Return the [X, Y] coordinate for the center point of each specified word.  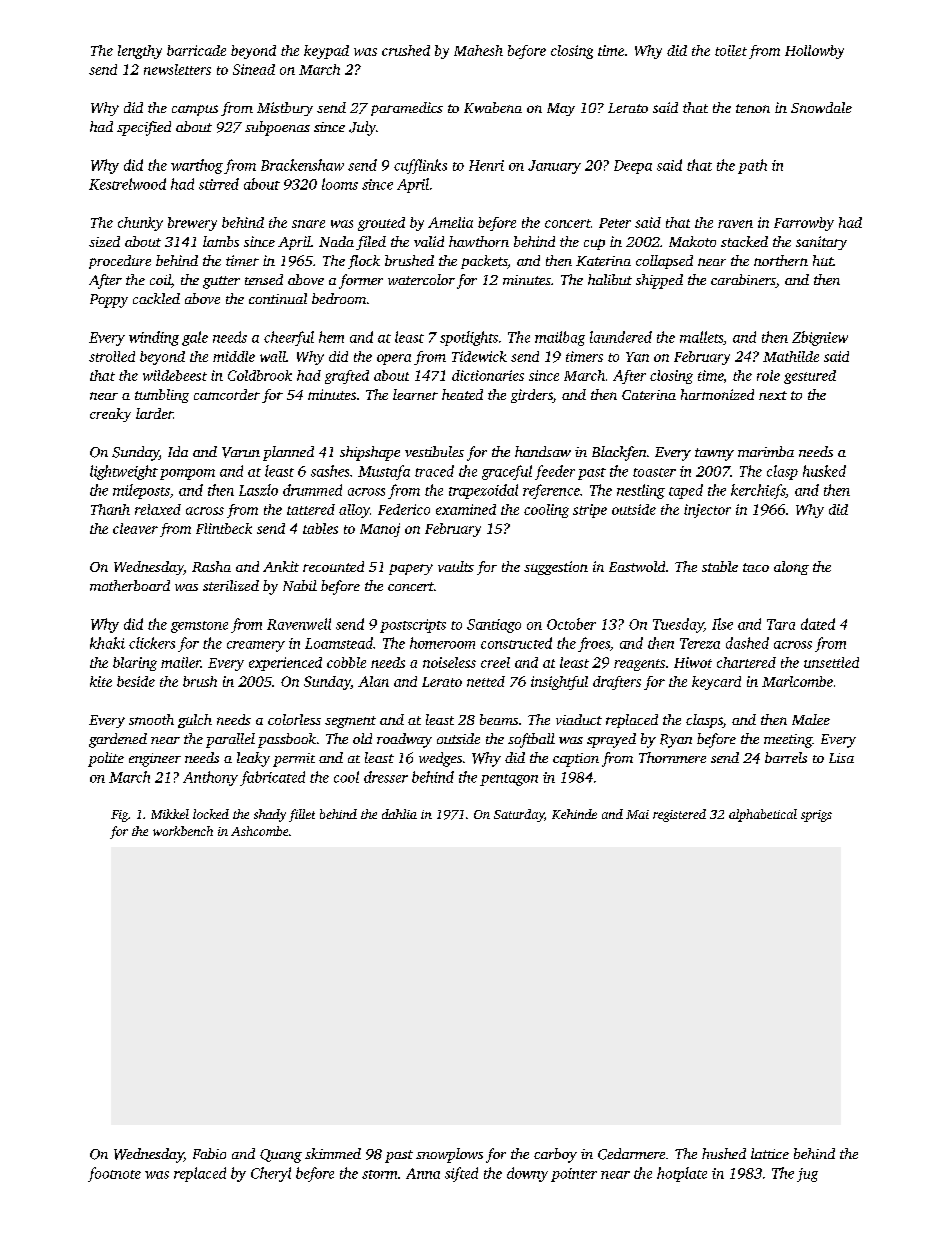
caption [576, 760]
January [554, 167]
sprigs [816, 816]
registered [679, 815]
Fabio [209, 1153]
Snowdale [821, 107]
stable [720, 566]
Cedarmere [631, 1154]
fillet [302, 815]
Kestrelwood [127, 184]
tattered [311, 509]
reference [551, 491]
